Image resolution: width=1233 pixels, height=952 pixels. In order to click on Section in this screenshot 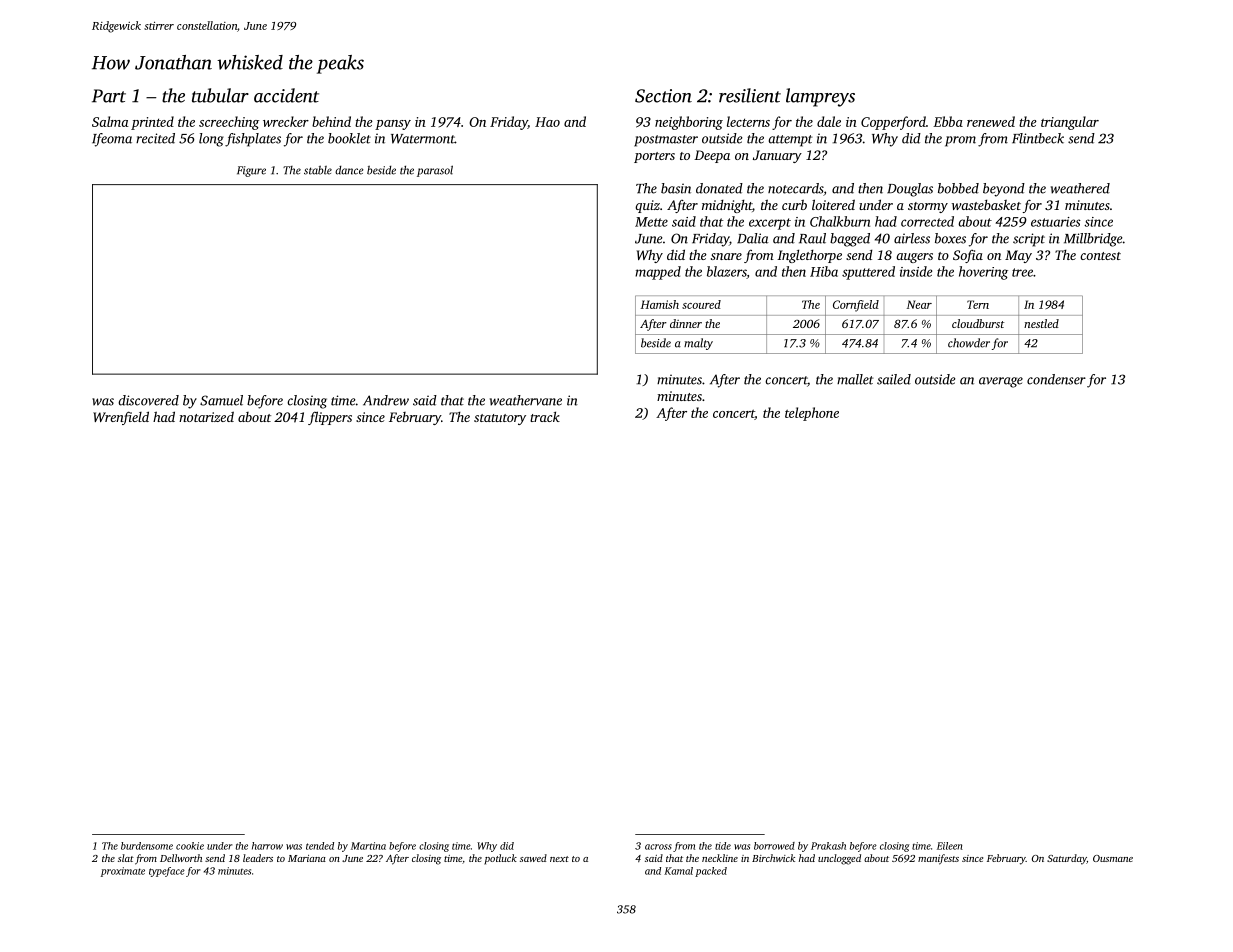, I will do `click(663, 96)`.
